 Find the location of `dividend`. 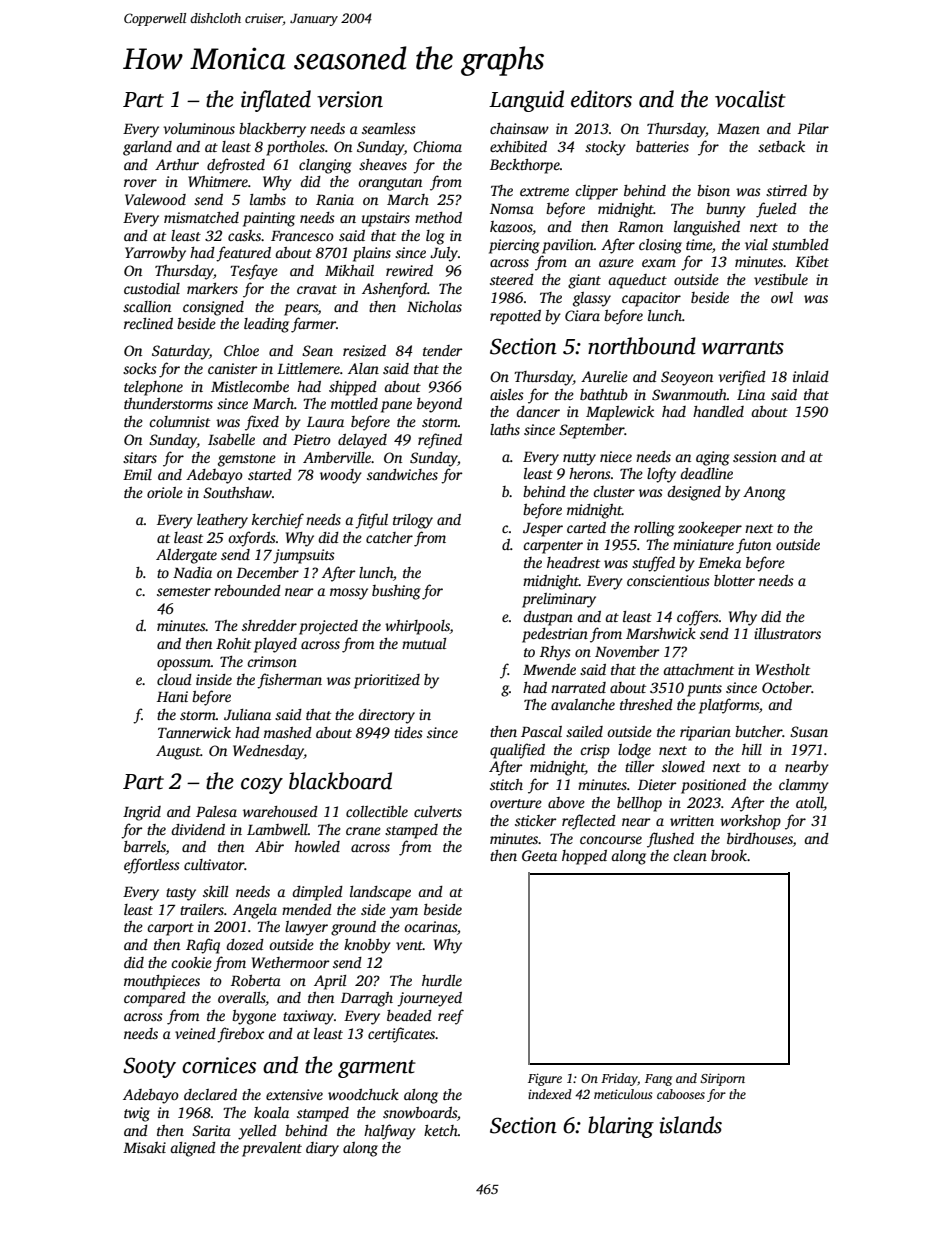

dividend is located at coordinates (198, 829).
